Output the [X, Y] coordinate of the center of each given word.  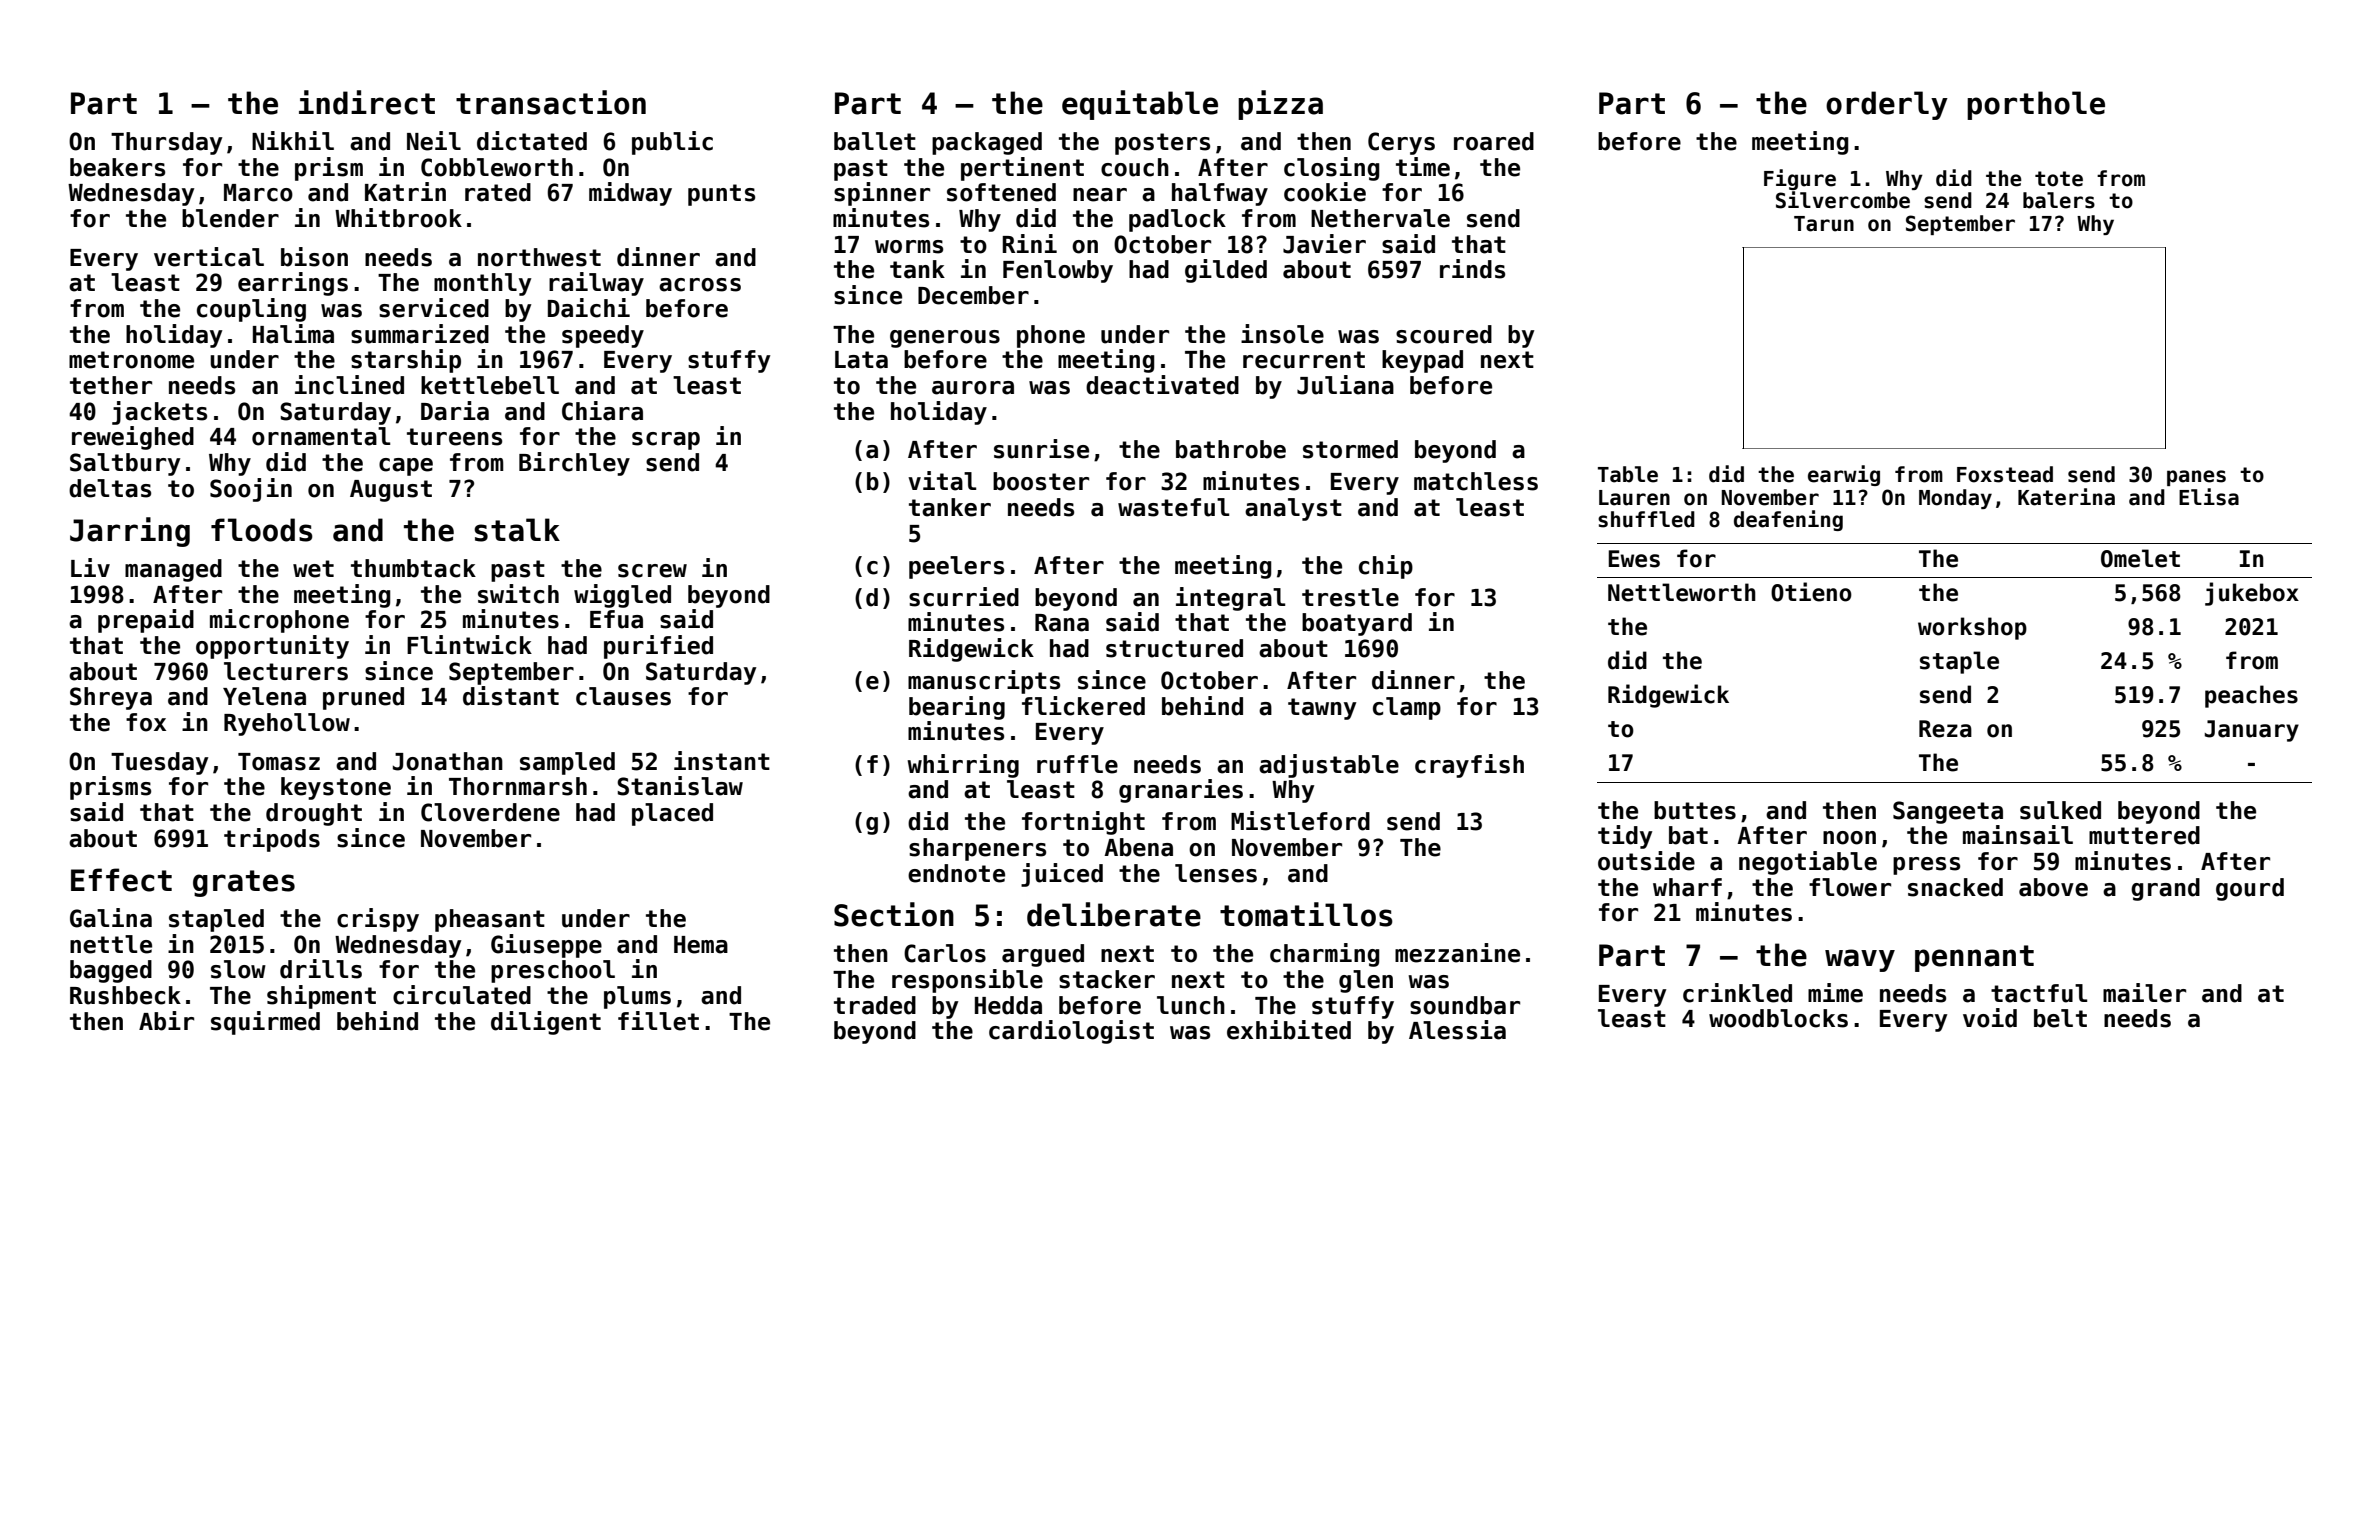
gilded [1226, 271]
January [2252, 731]
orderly [1887, 105]
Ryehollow [287, 724]
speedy [603, 336]
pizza [1280, 105]
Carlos [945, 953]
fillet [658, 1021]
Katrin [405, 192]
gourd [2250, 889]
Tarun [1824, 224]
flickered [1083, 706]
